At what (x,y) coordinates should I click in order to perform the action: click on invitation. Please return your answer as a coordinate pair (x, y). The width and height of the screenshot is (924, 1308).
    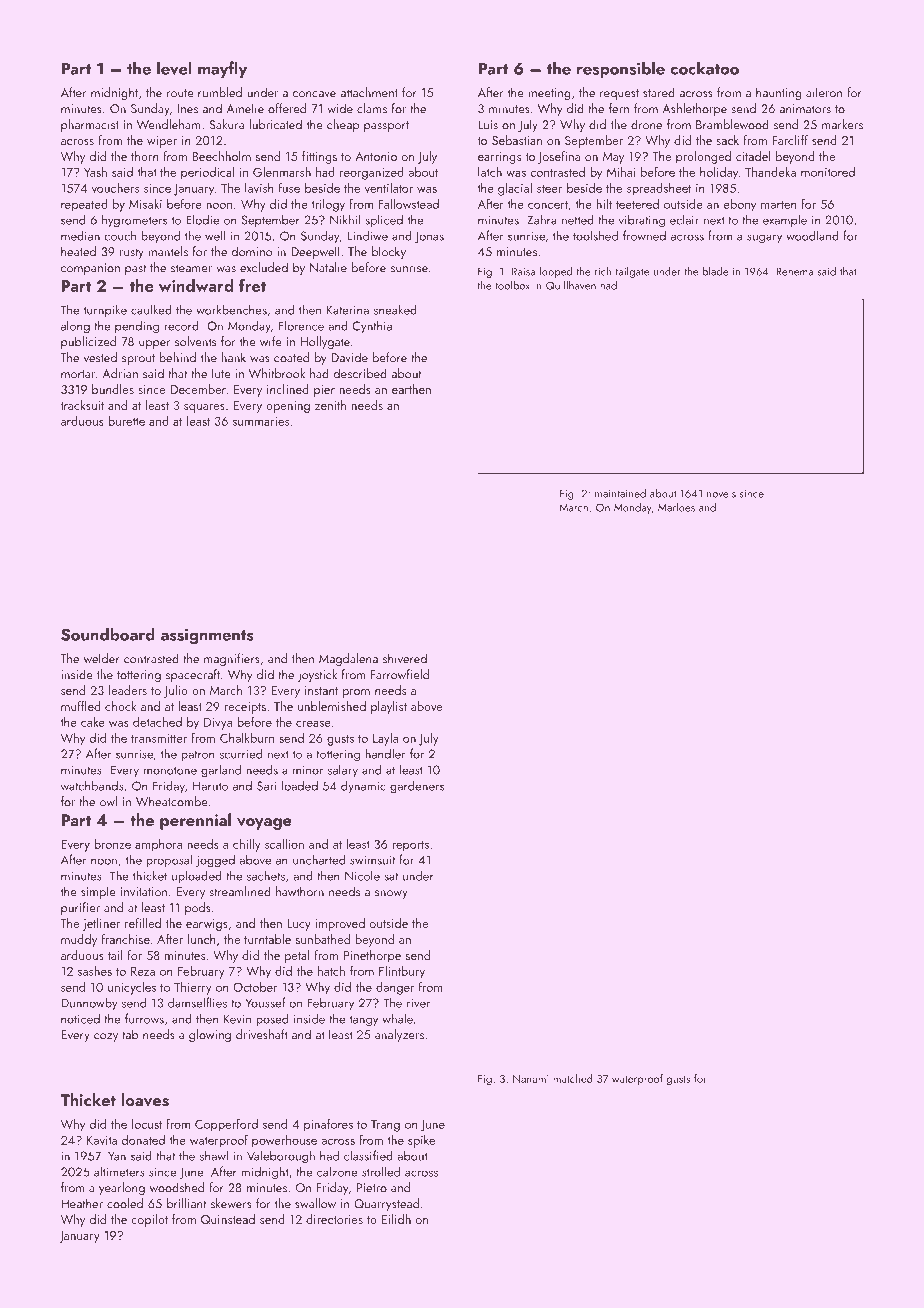
    Looking at the image, I should click on (144, 892).
